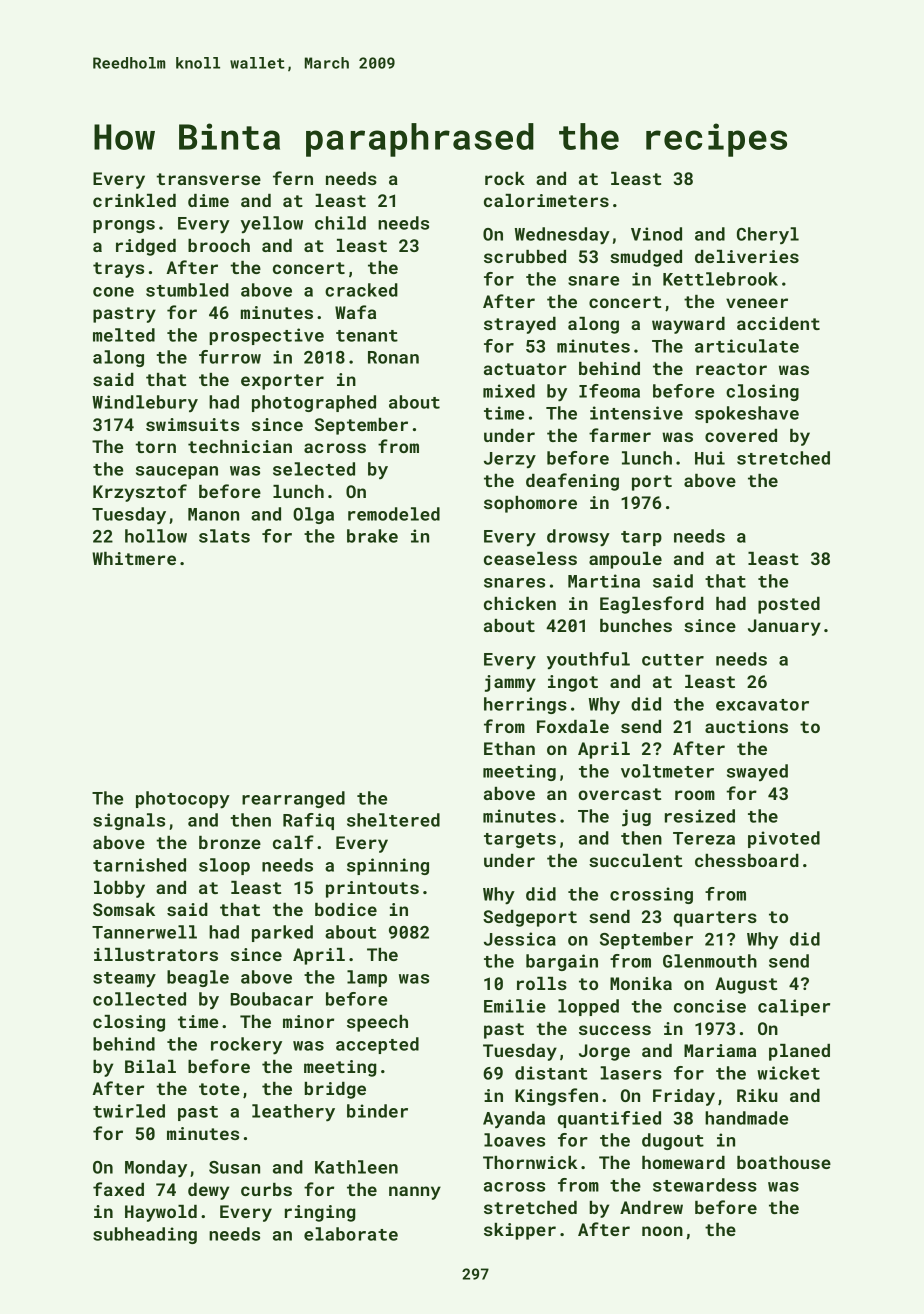 The height and width of the document is (1314, 924). I want to click on auctions, so click(746, 726).
